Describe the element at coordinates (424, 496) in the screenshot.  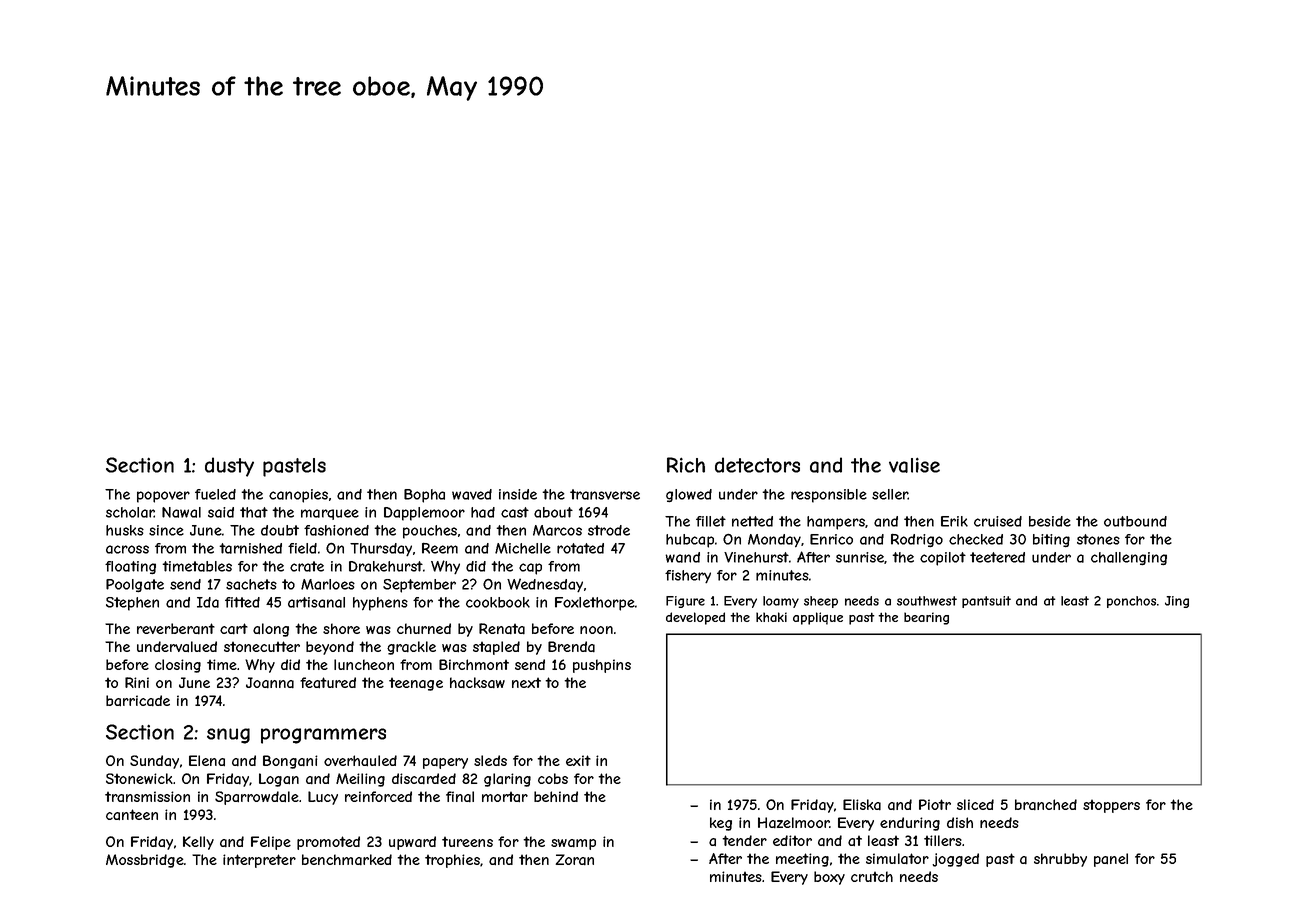
I see `Bopha` at that location.
